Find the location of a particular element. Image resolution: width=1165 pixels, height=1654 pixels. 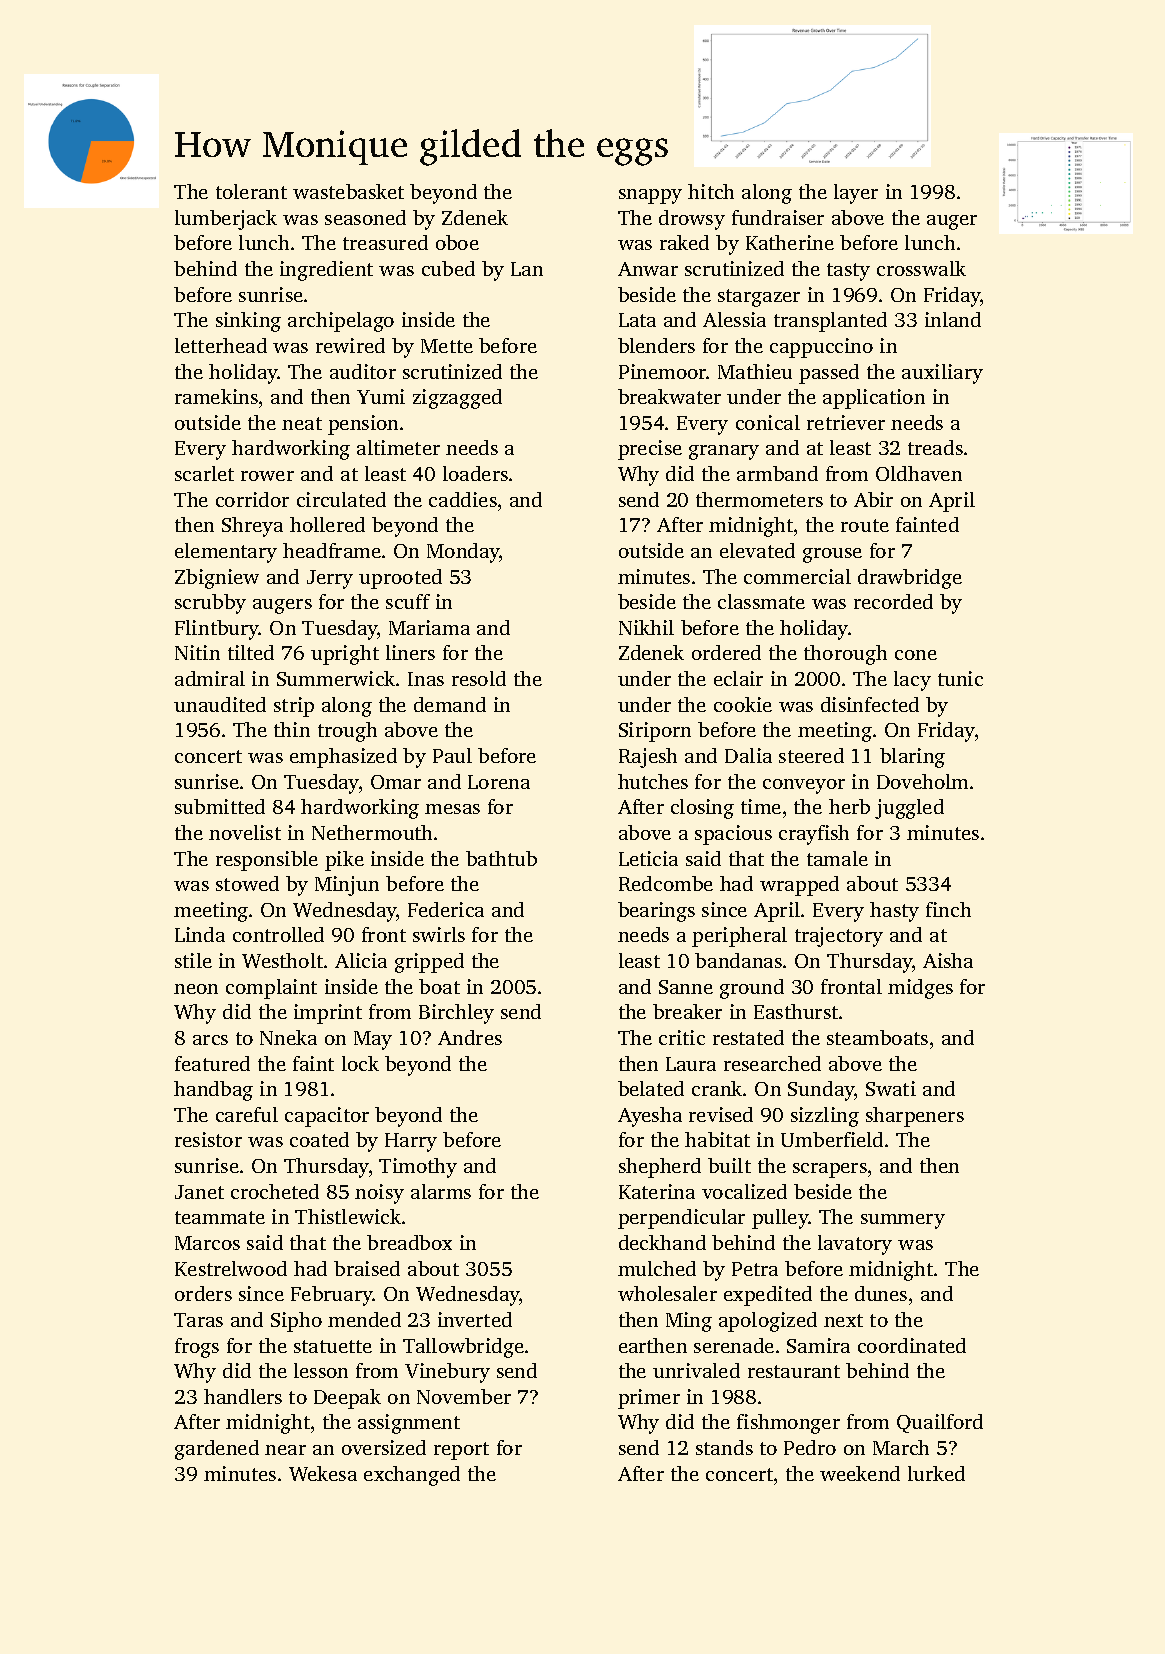

inland is located at coordinates (953, 319).
